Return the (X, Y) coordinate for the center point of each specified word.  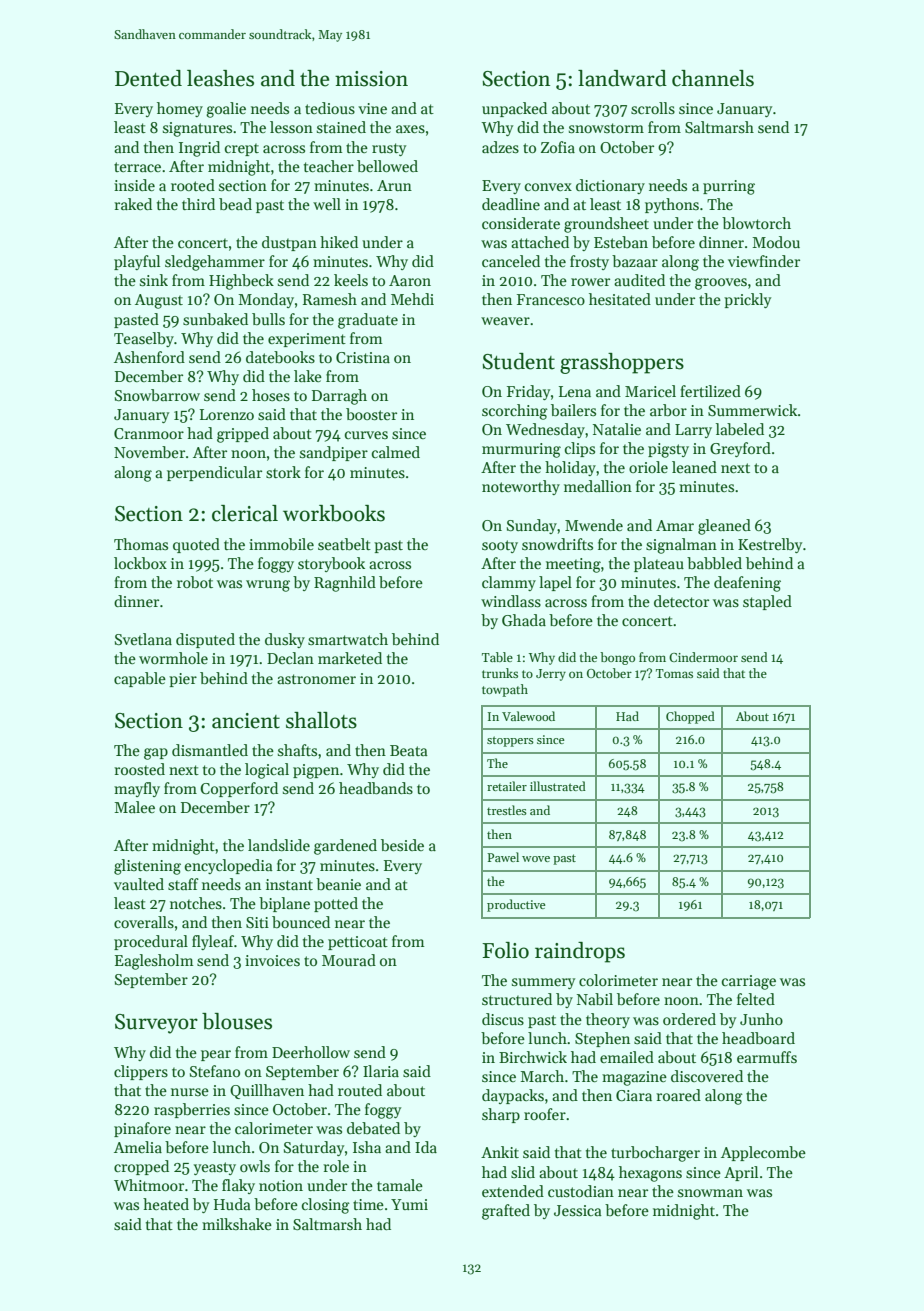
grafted (506, 1212)
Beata (409, 750)
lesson (291, 127)
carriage (749, 982)
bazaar (635, 261)
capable (140, 679)
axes (410, 129)
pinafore (142, 1129)
